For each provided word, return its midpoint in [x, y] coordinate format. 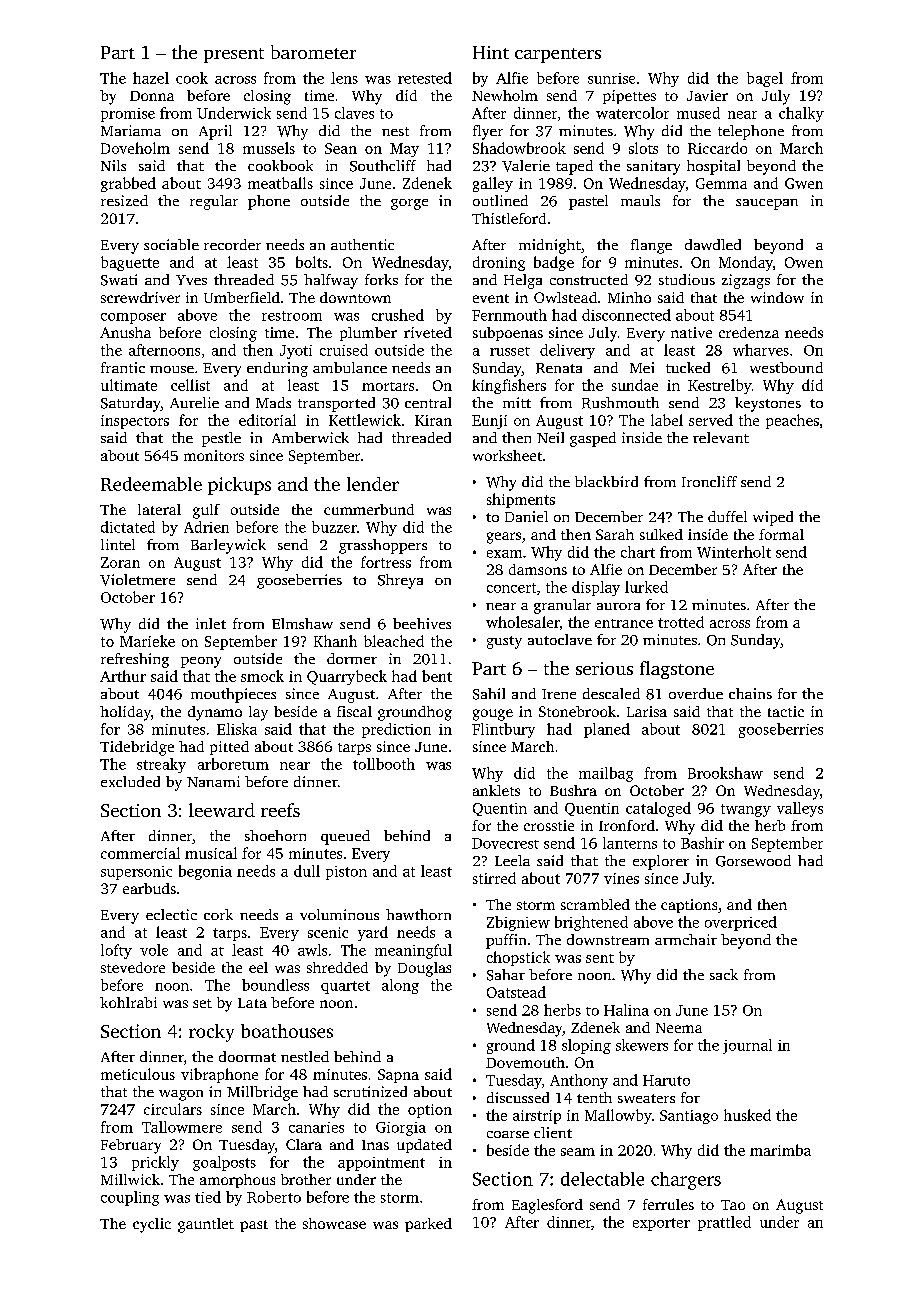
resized [124, 200]
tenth [594, 1097]
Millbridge [262, 1093]
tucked [688, 367]
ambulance [350, 367]
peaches [792, 421]
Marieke [147, 641]
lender [373, 484]
